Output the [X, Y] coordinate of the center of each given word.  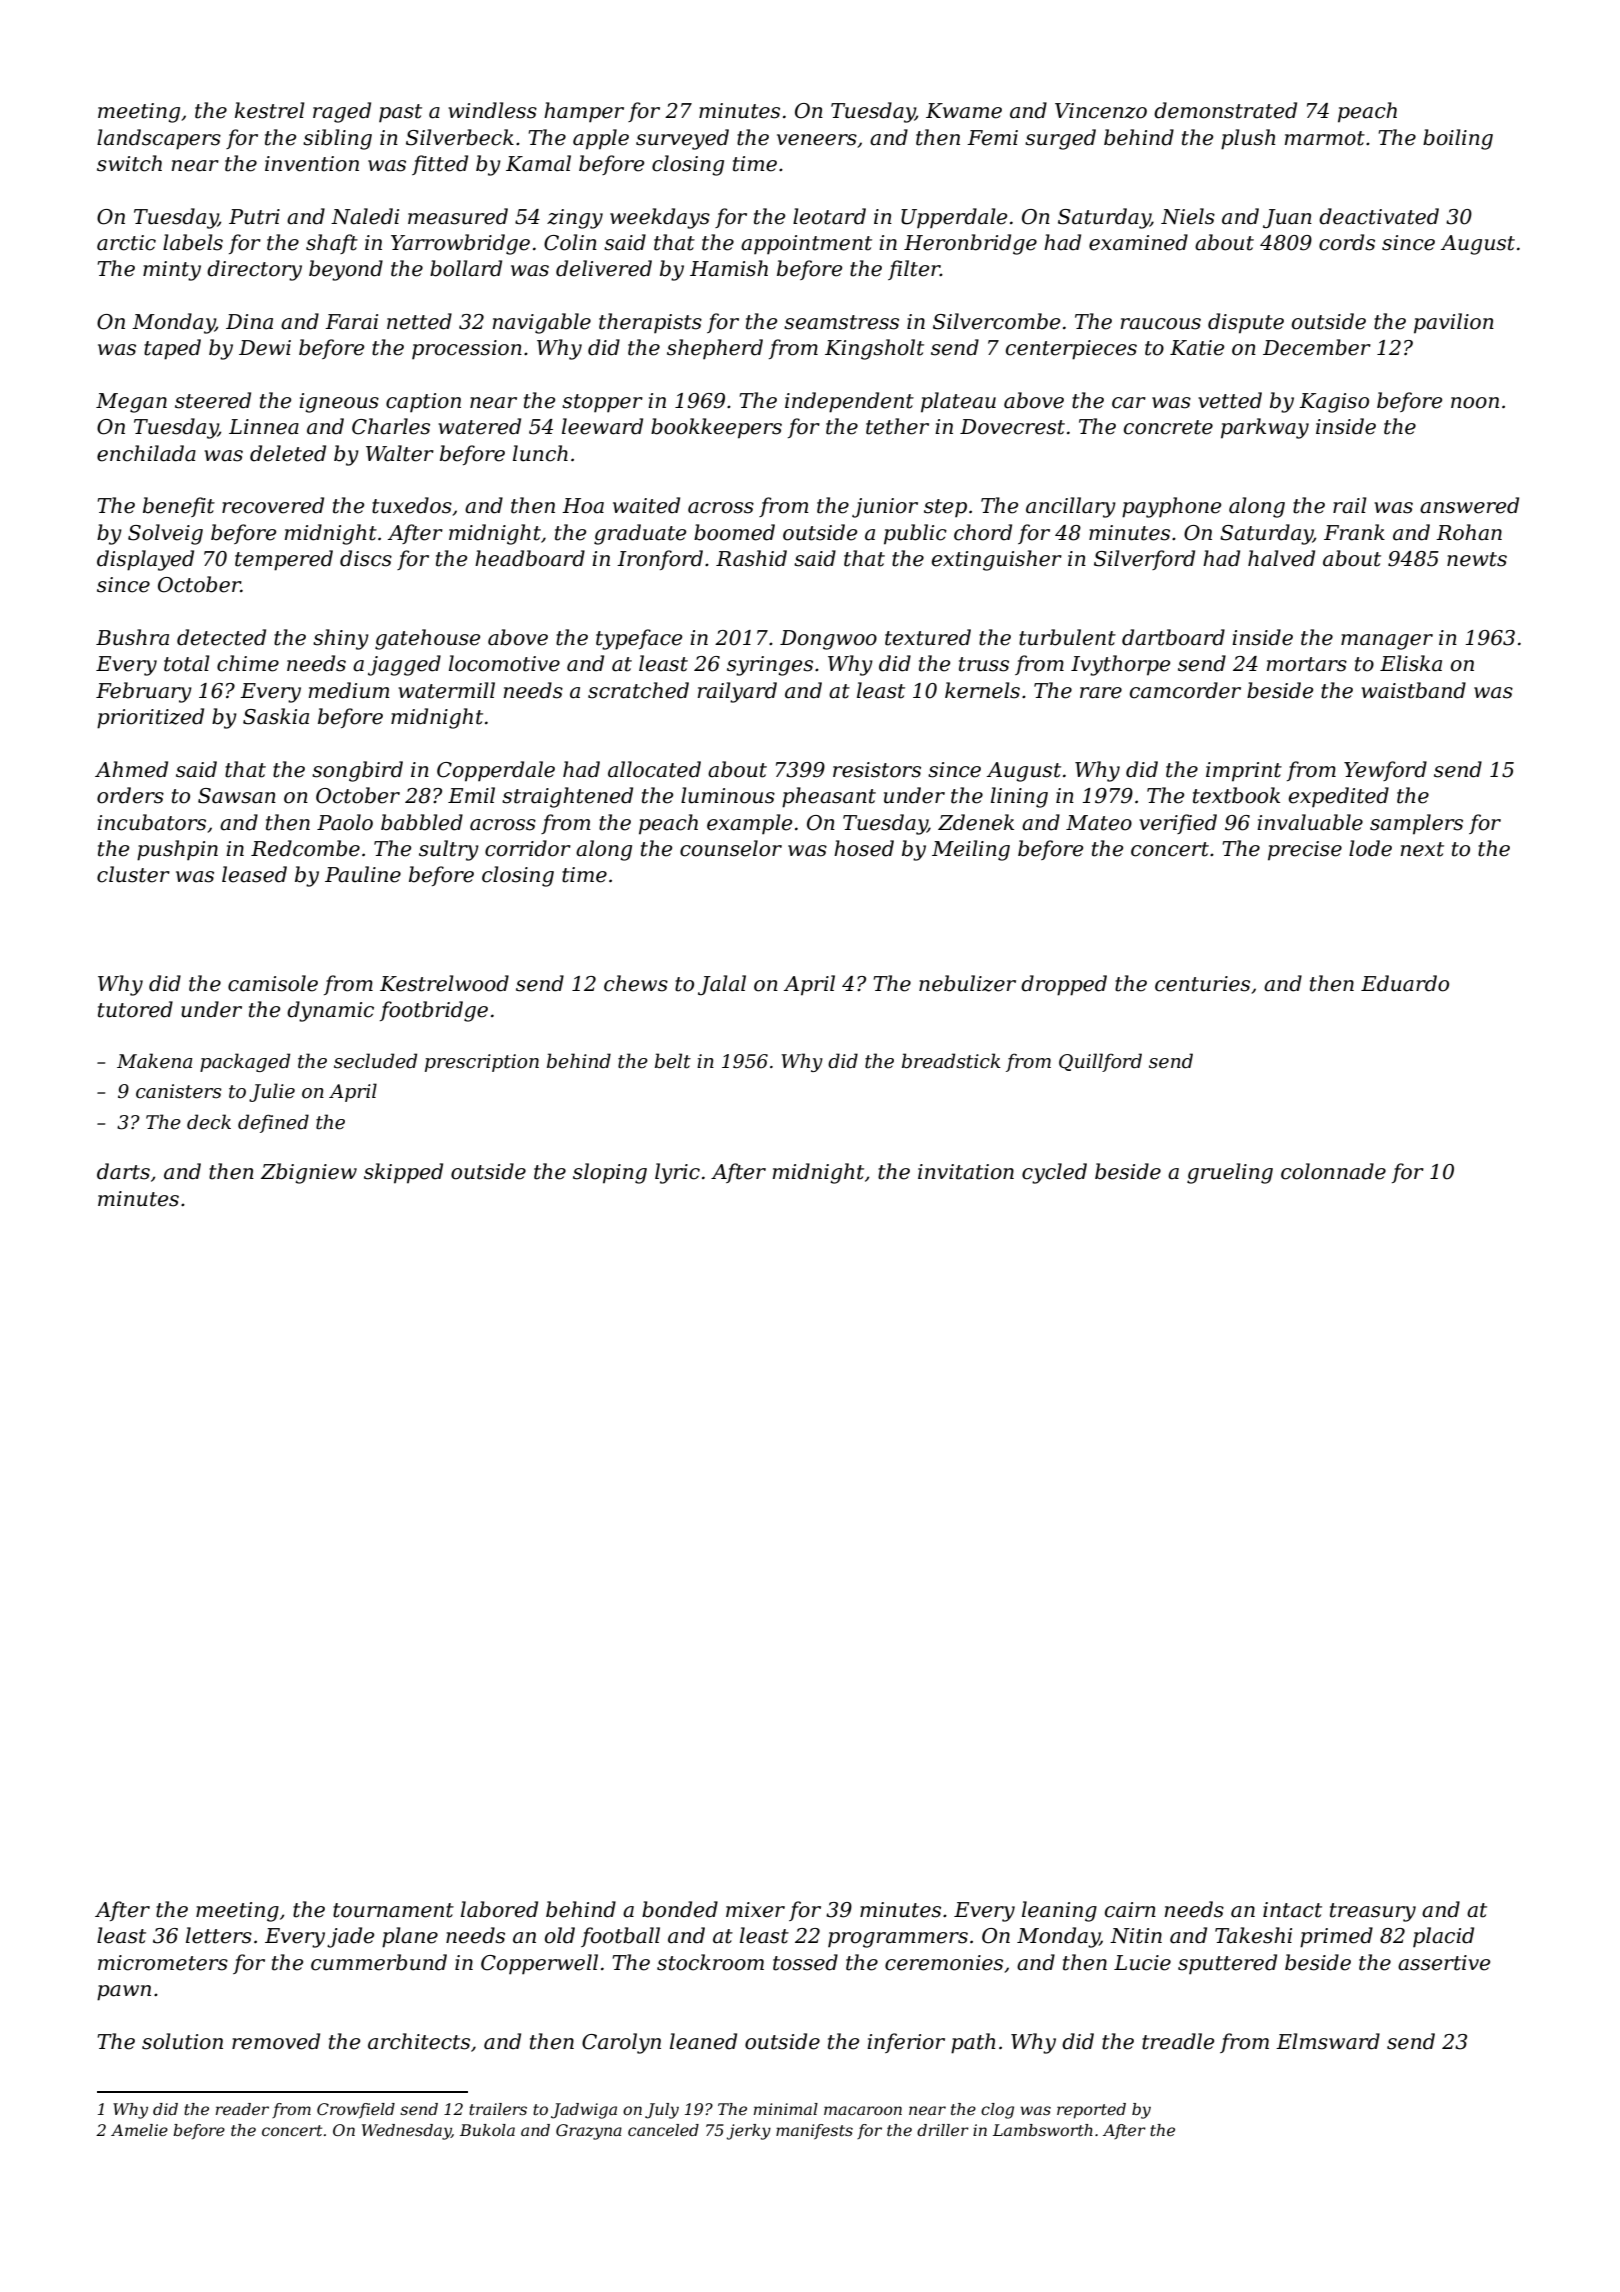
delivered [604, 268]
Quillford [1100, 1062]
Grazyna [589, 2132]
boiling [1458, 139]
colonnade [1333, 1171]
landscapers [159, 139]
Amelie [139, 2130]
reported [1091, 2111]
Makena [154, 1061]
